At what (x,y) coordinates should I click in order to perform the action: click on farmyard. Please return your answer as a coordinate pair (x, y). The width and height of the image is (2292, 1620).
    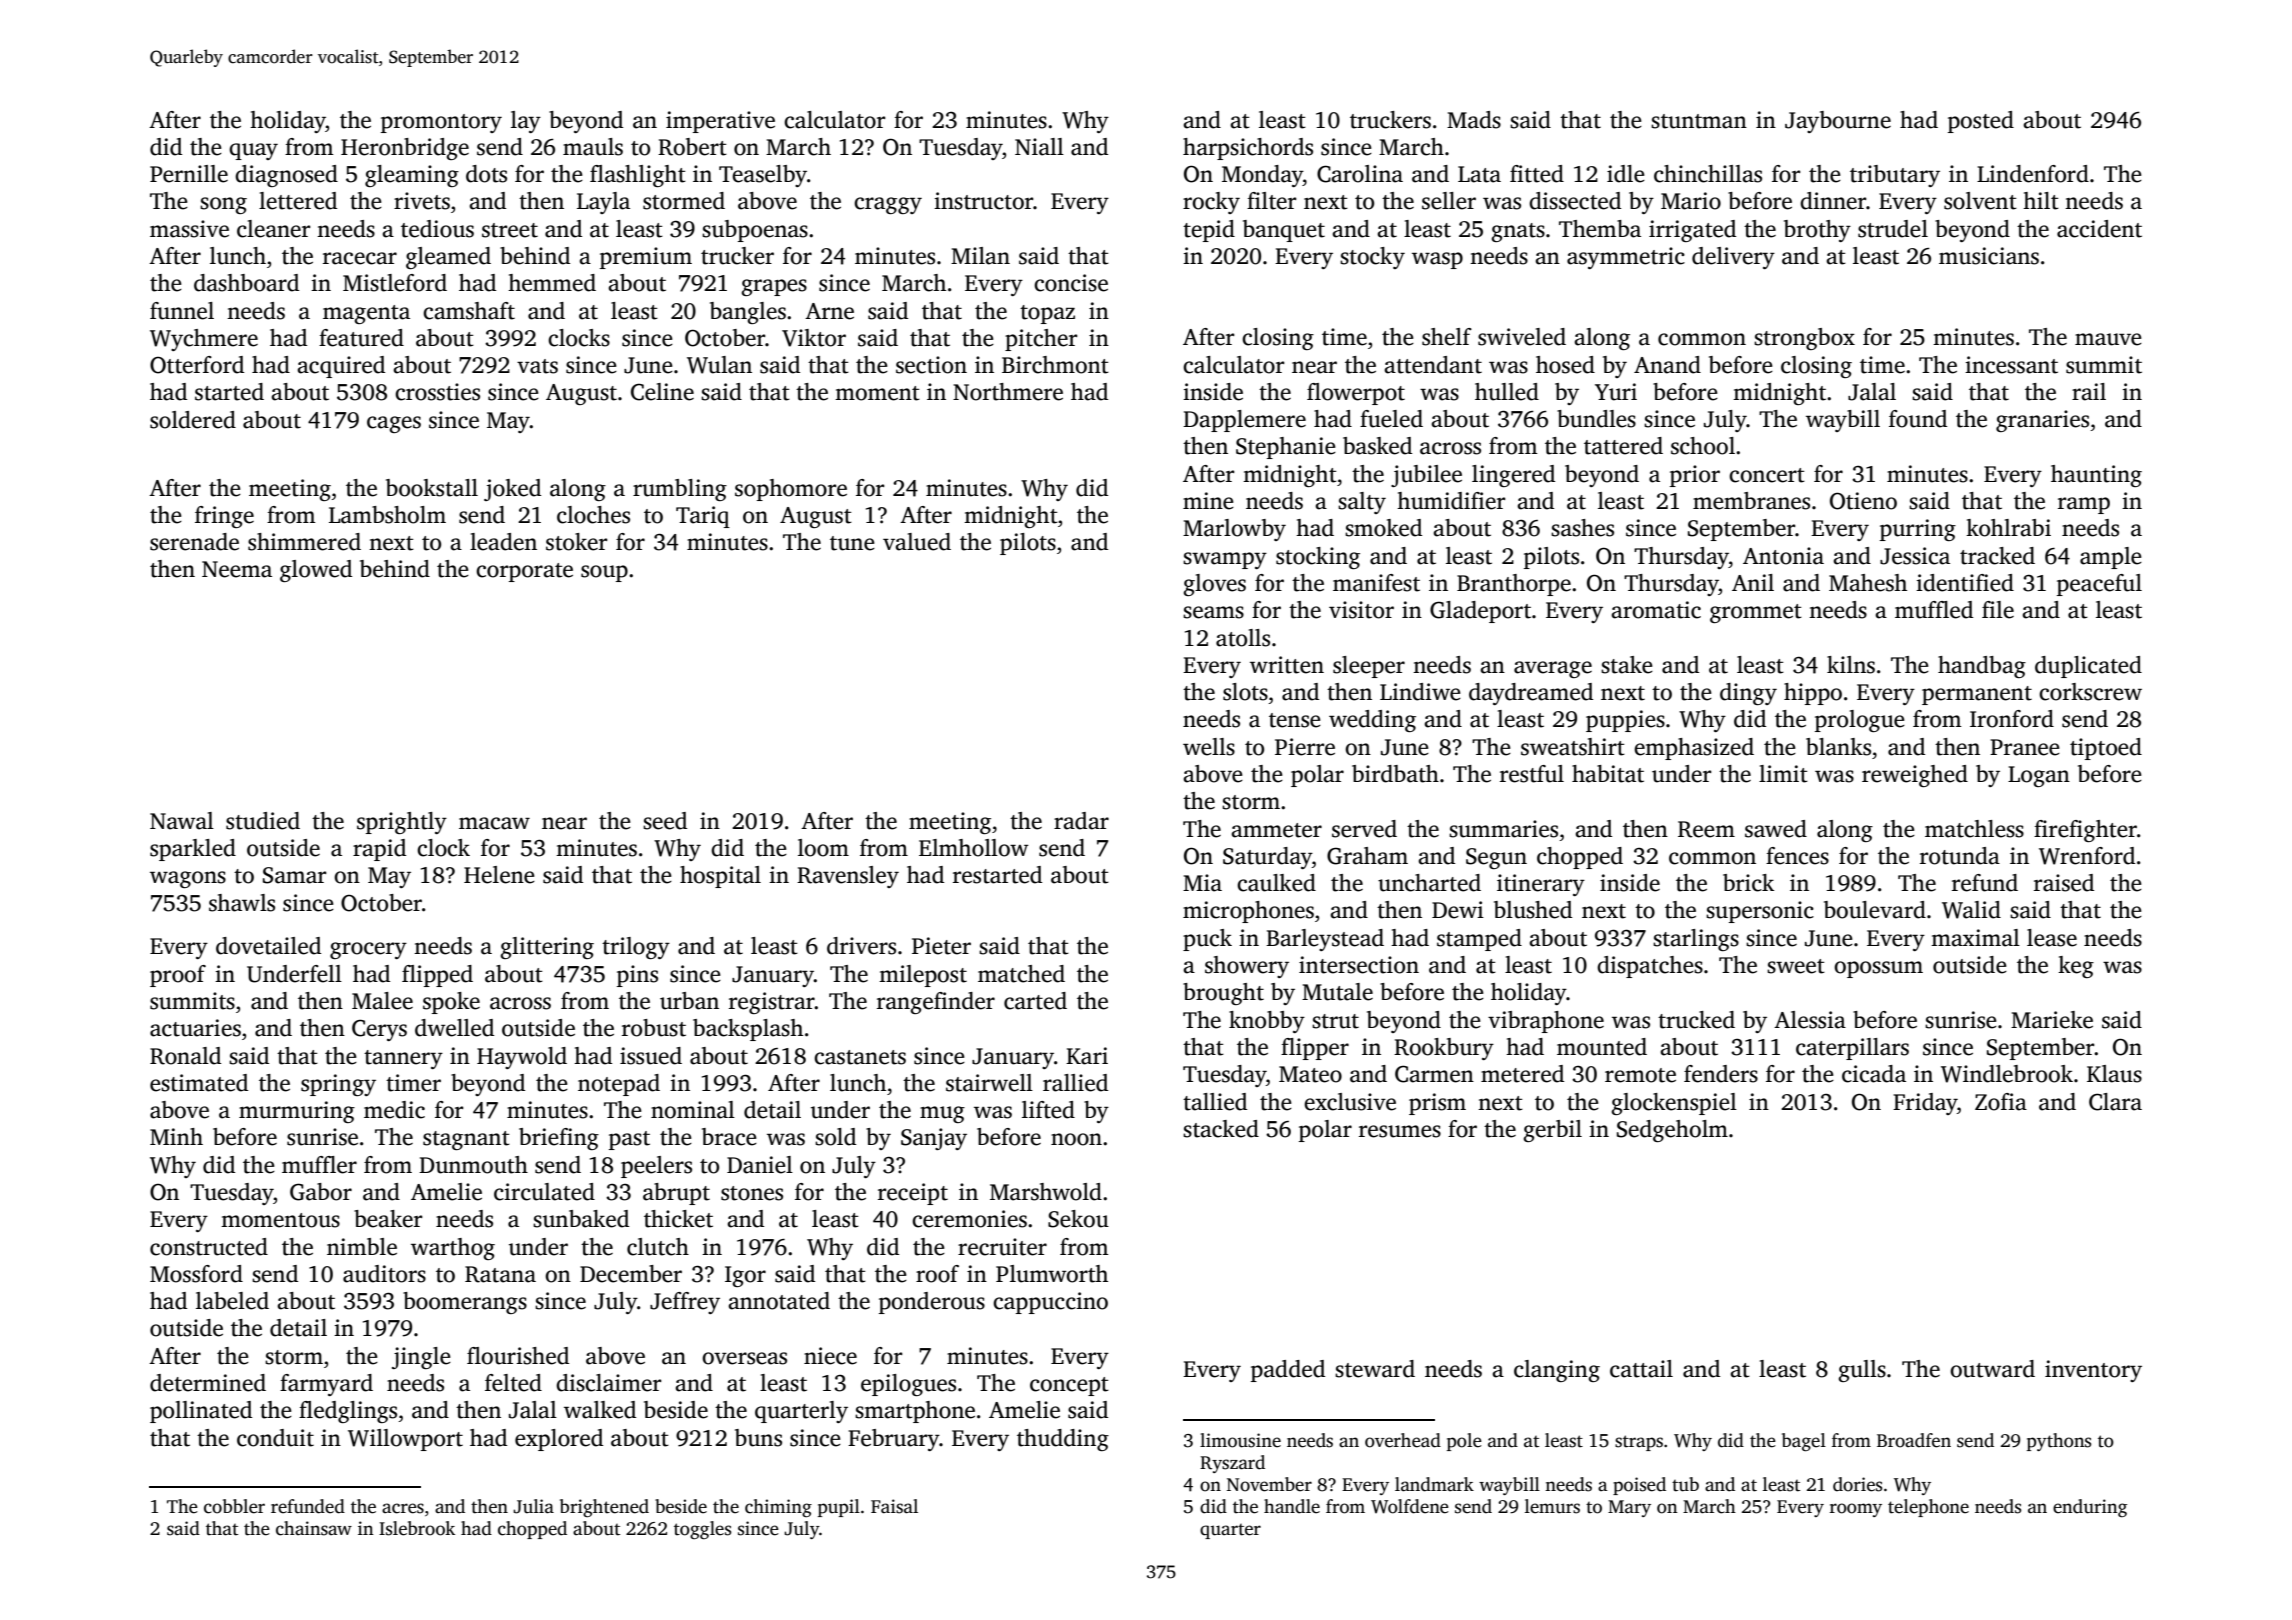
    Looking at the image, I should click on (326, 1385).
